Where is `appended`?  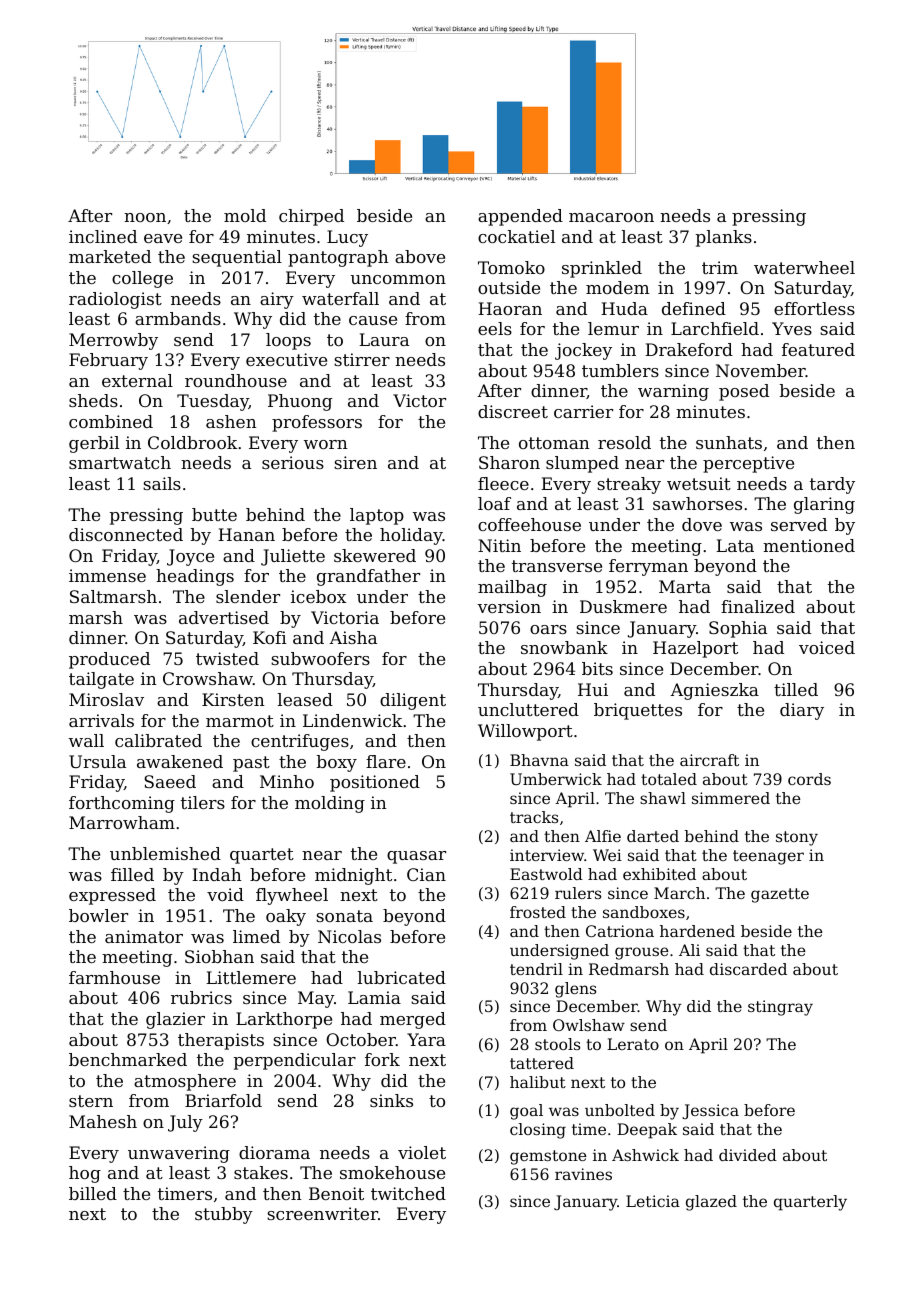 appended is located at coordinates (520, 217).
